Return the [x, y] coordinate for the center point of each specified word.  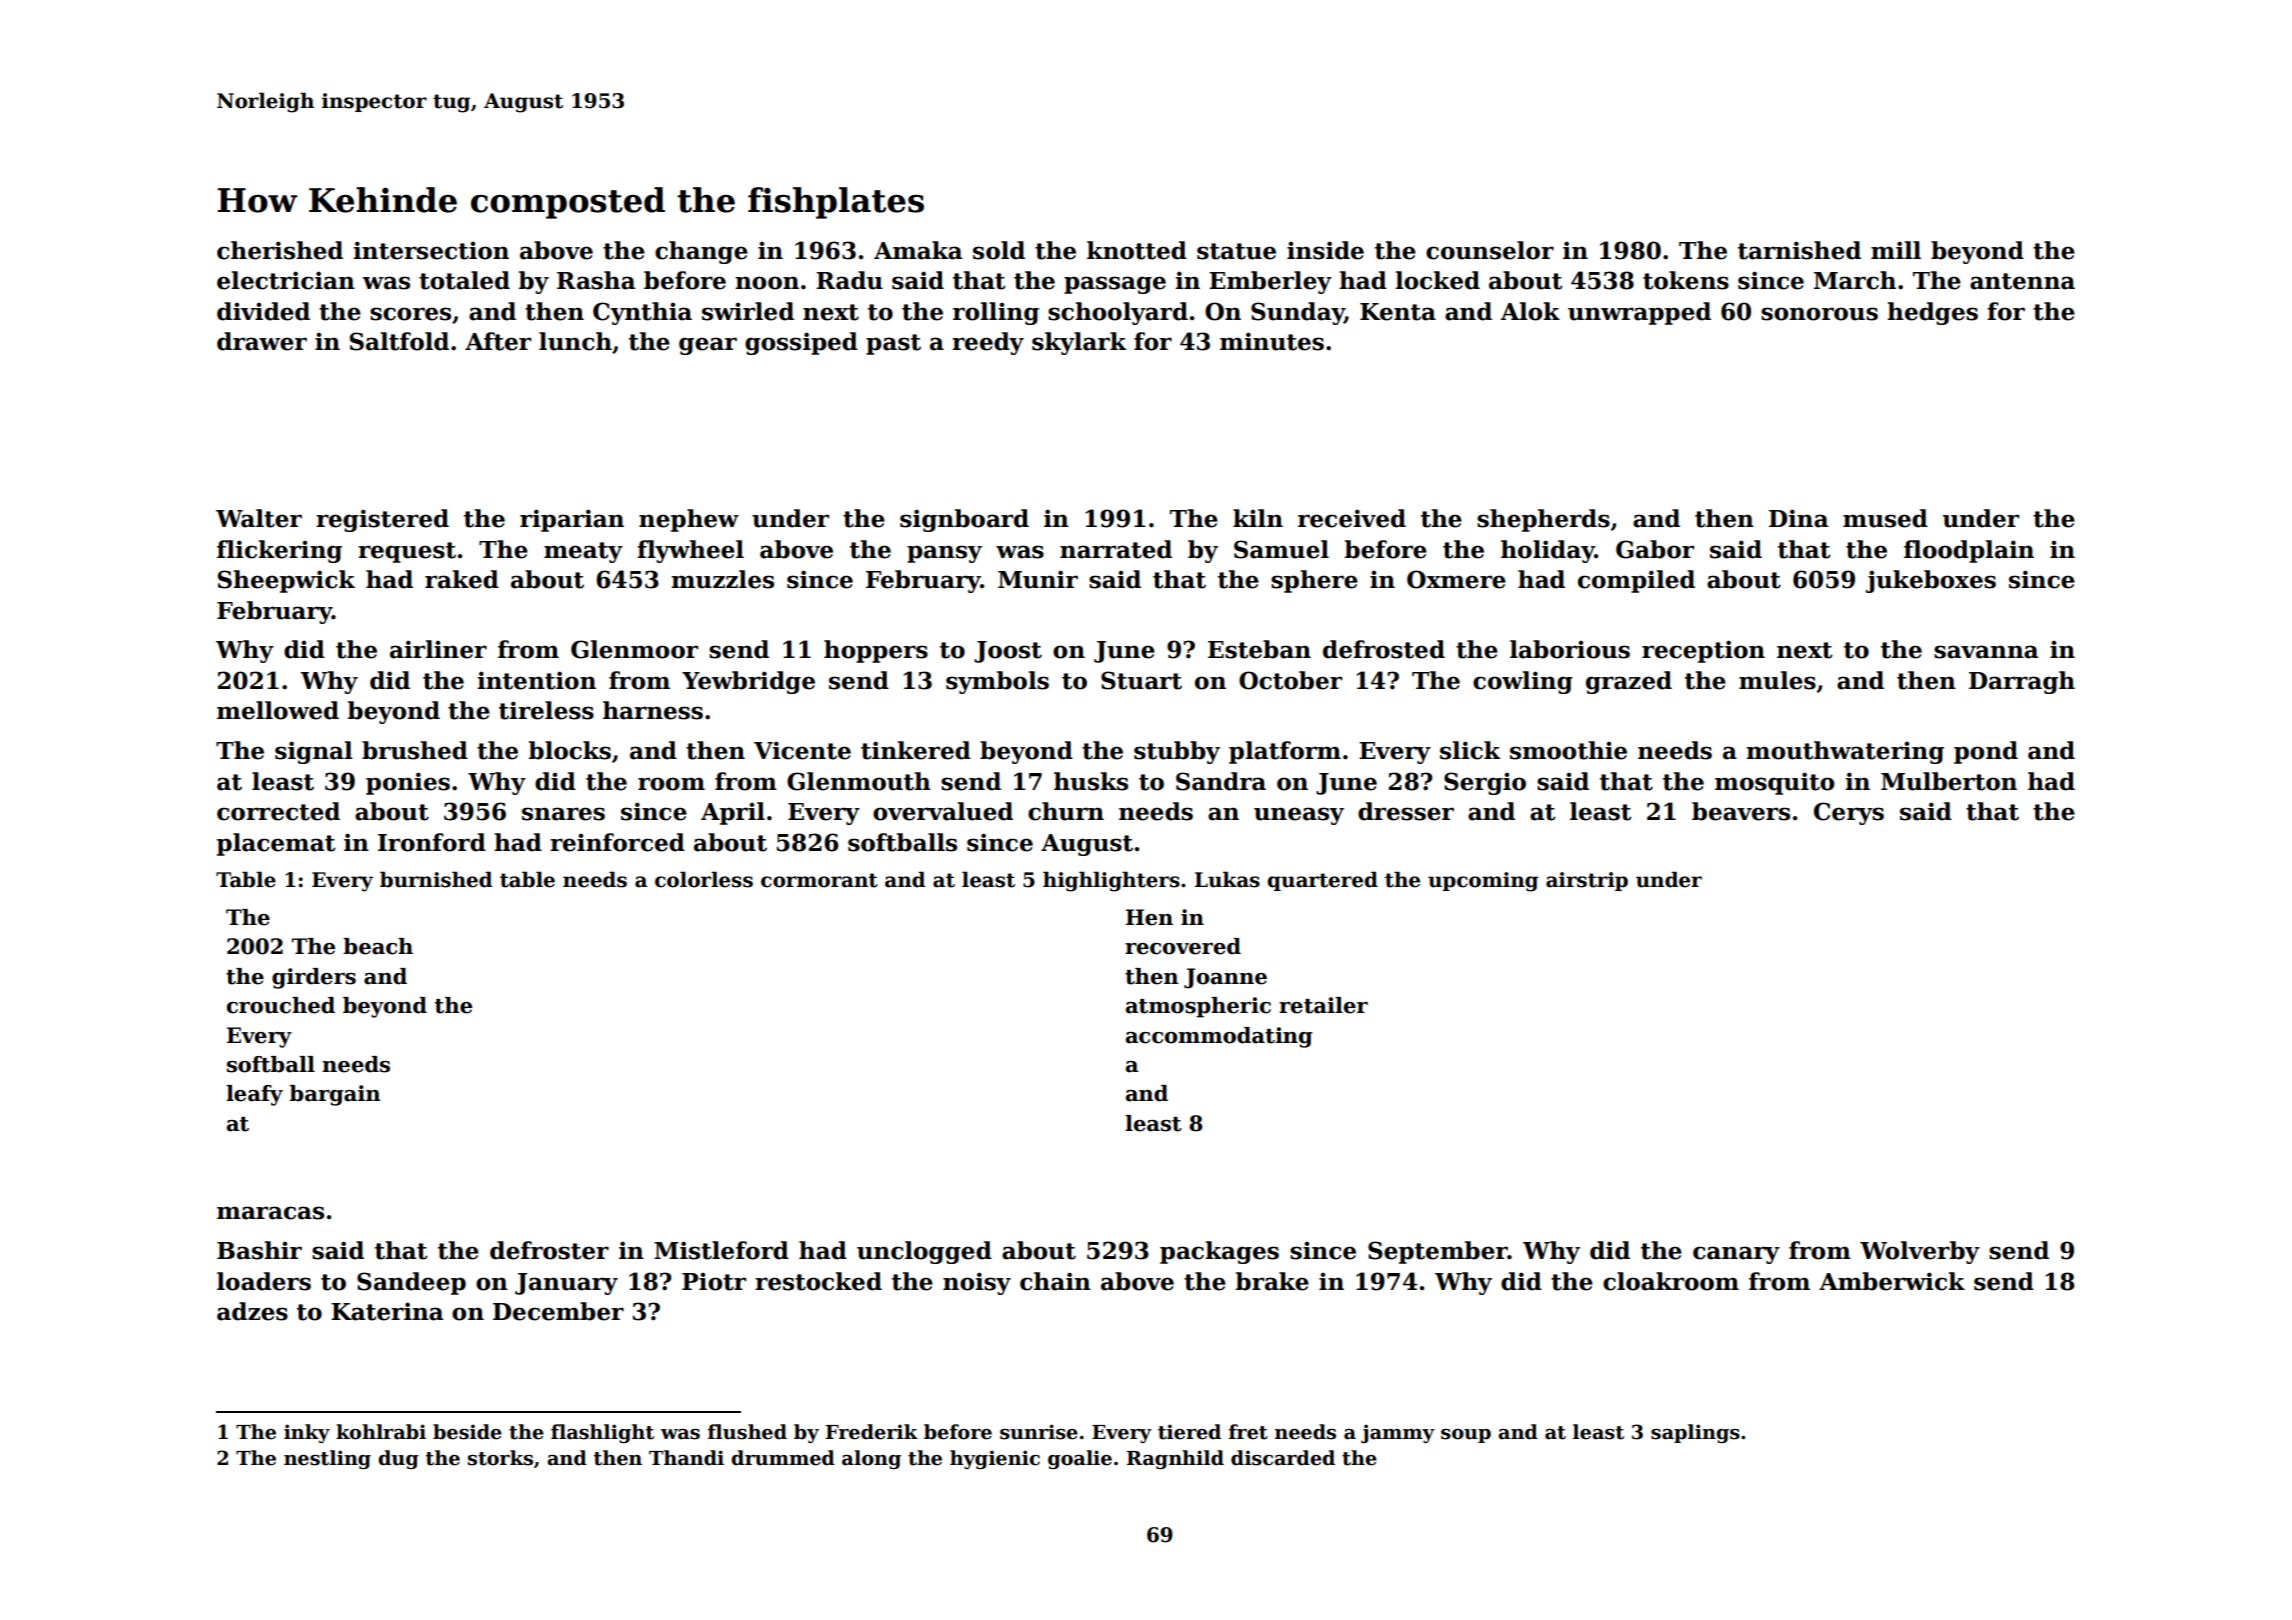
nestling [327, 1459]
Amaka [918, 250]
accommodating [1219, 1037]
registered [382, 520]
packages [1219, 1252]
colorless [704, 879]
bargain [335, 1095]
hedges [1932, 313]
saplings [1695, 1433]
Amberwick [1892, 1281]
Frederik [872, 1432]
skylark [1079, 343]
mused [1885, 518]
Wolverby [1920, 1252]
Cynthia [642, 313]
